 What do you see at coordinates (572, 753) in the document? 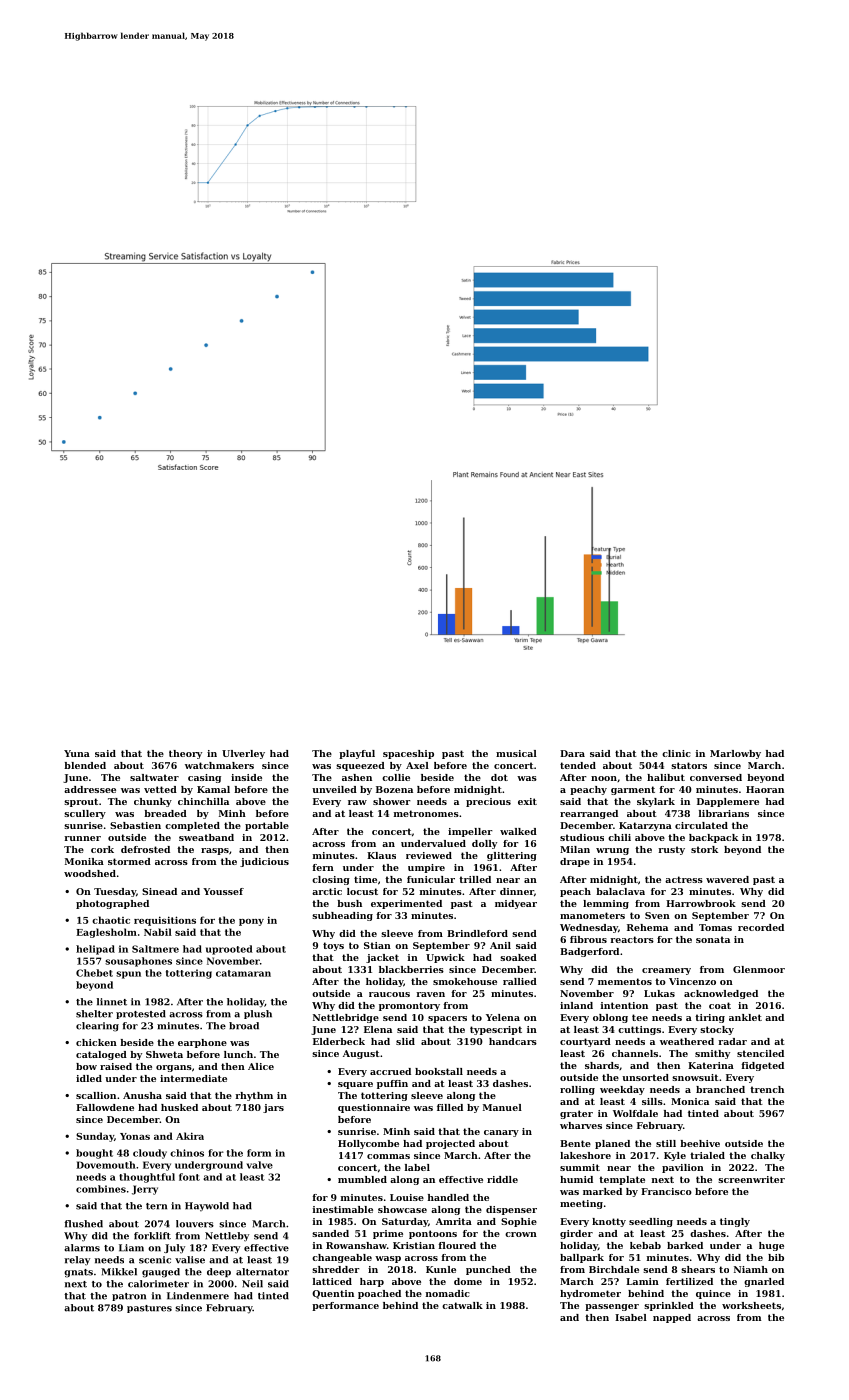
I see `Dara` at bounding box center [572, 753].
